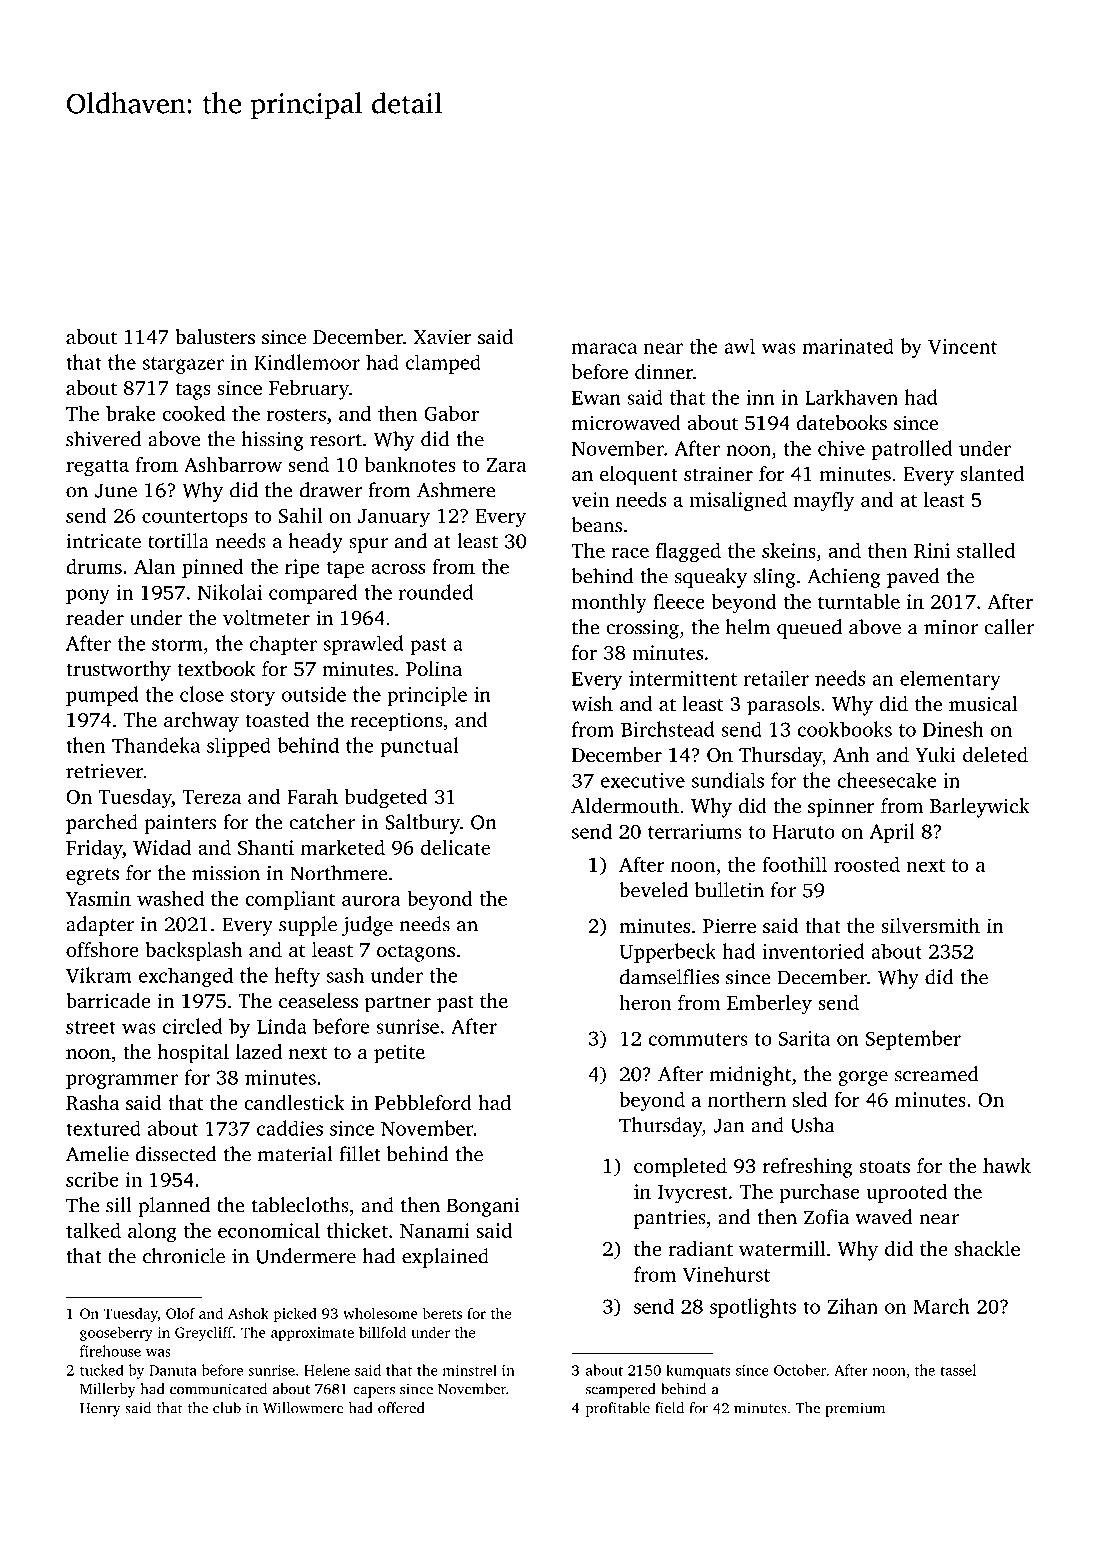 The image size is (1102, 1565). Describe the element at coordinates (936, 1074) in the image. I see `screamed` at that location.
